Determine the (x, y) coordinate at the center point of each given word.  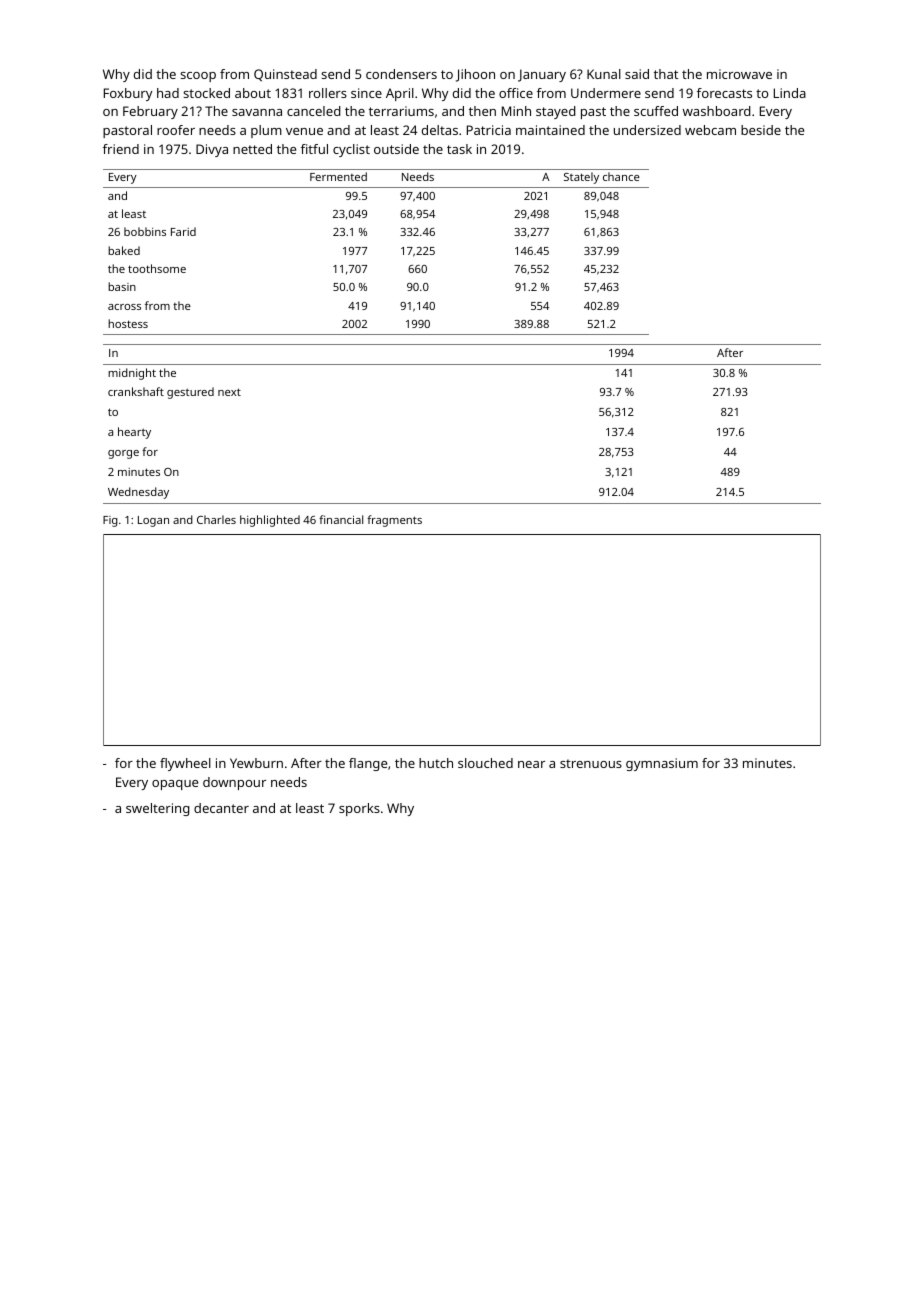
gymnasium (662, 764)
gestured (190, 393)
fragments (394, 521)
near (531, 764)
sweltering (158, 809)
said (637, 74)
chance (621, 176)
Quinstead (285, 75)
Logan (153, 521)
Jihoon (475, 75)
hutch (436, 763)
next (229, 392)
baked (124, 250)
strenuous (591, 763)
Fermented (338, 176)
